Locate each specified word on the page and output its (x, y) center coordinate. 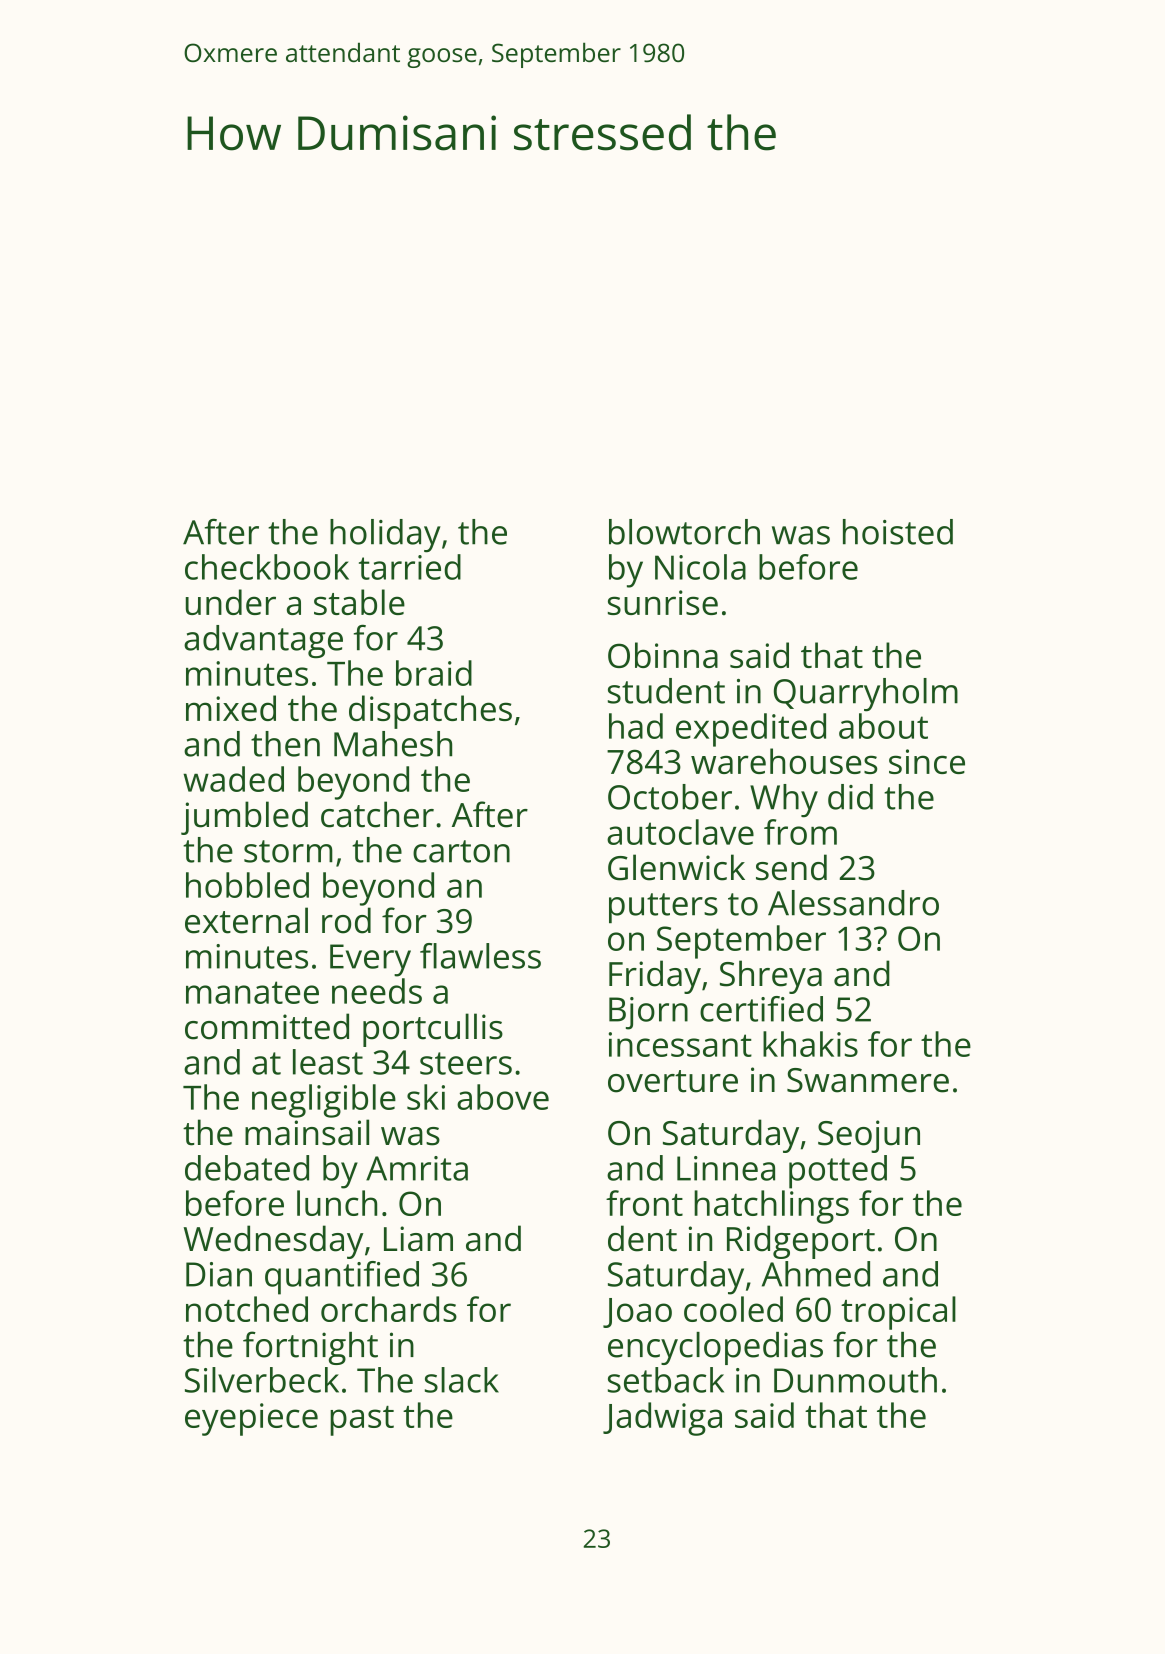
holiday (385, 536)
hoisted (898, 532)
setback (666, 1380)
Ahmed (816, 1274)
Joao (637, 1313)
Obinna (663, 655)
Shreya (771, 977)
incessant (680, 1044)
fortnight (310, 1348)
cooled (733, 1309)
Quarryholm (866, 695)
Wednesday (273, 1242)
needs (377, 991)
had (636, 726)
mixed (231, 708)
